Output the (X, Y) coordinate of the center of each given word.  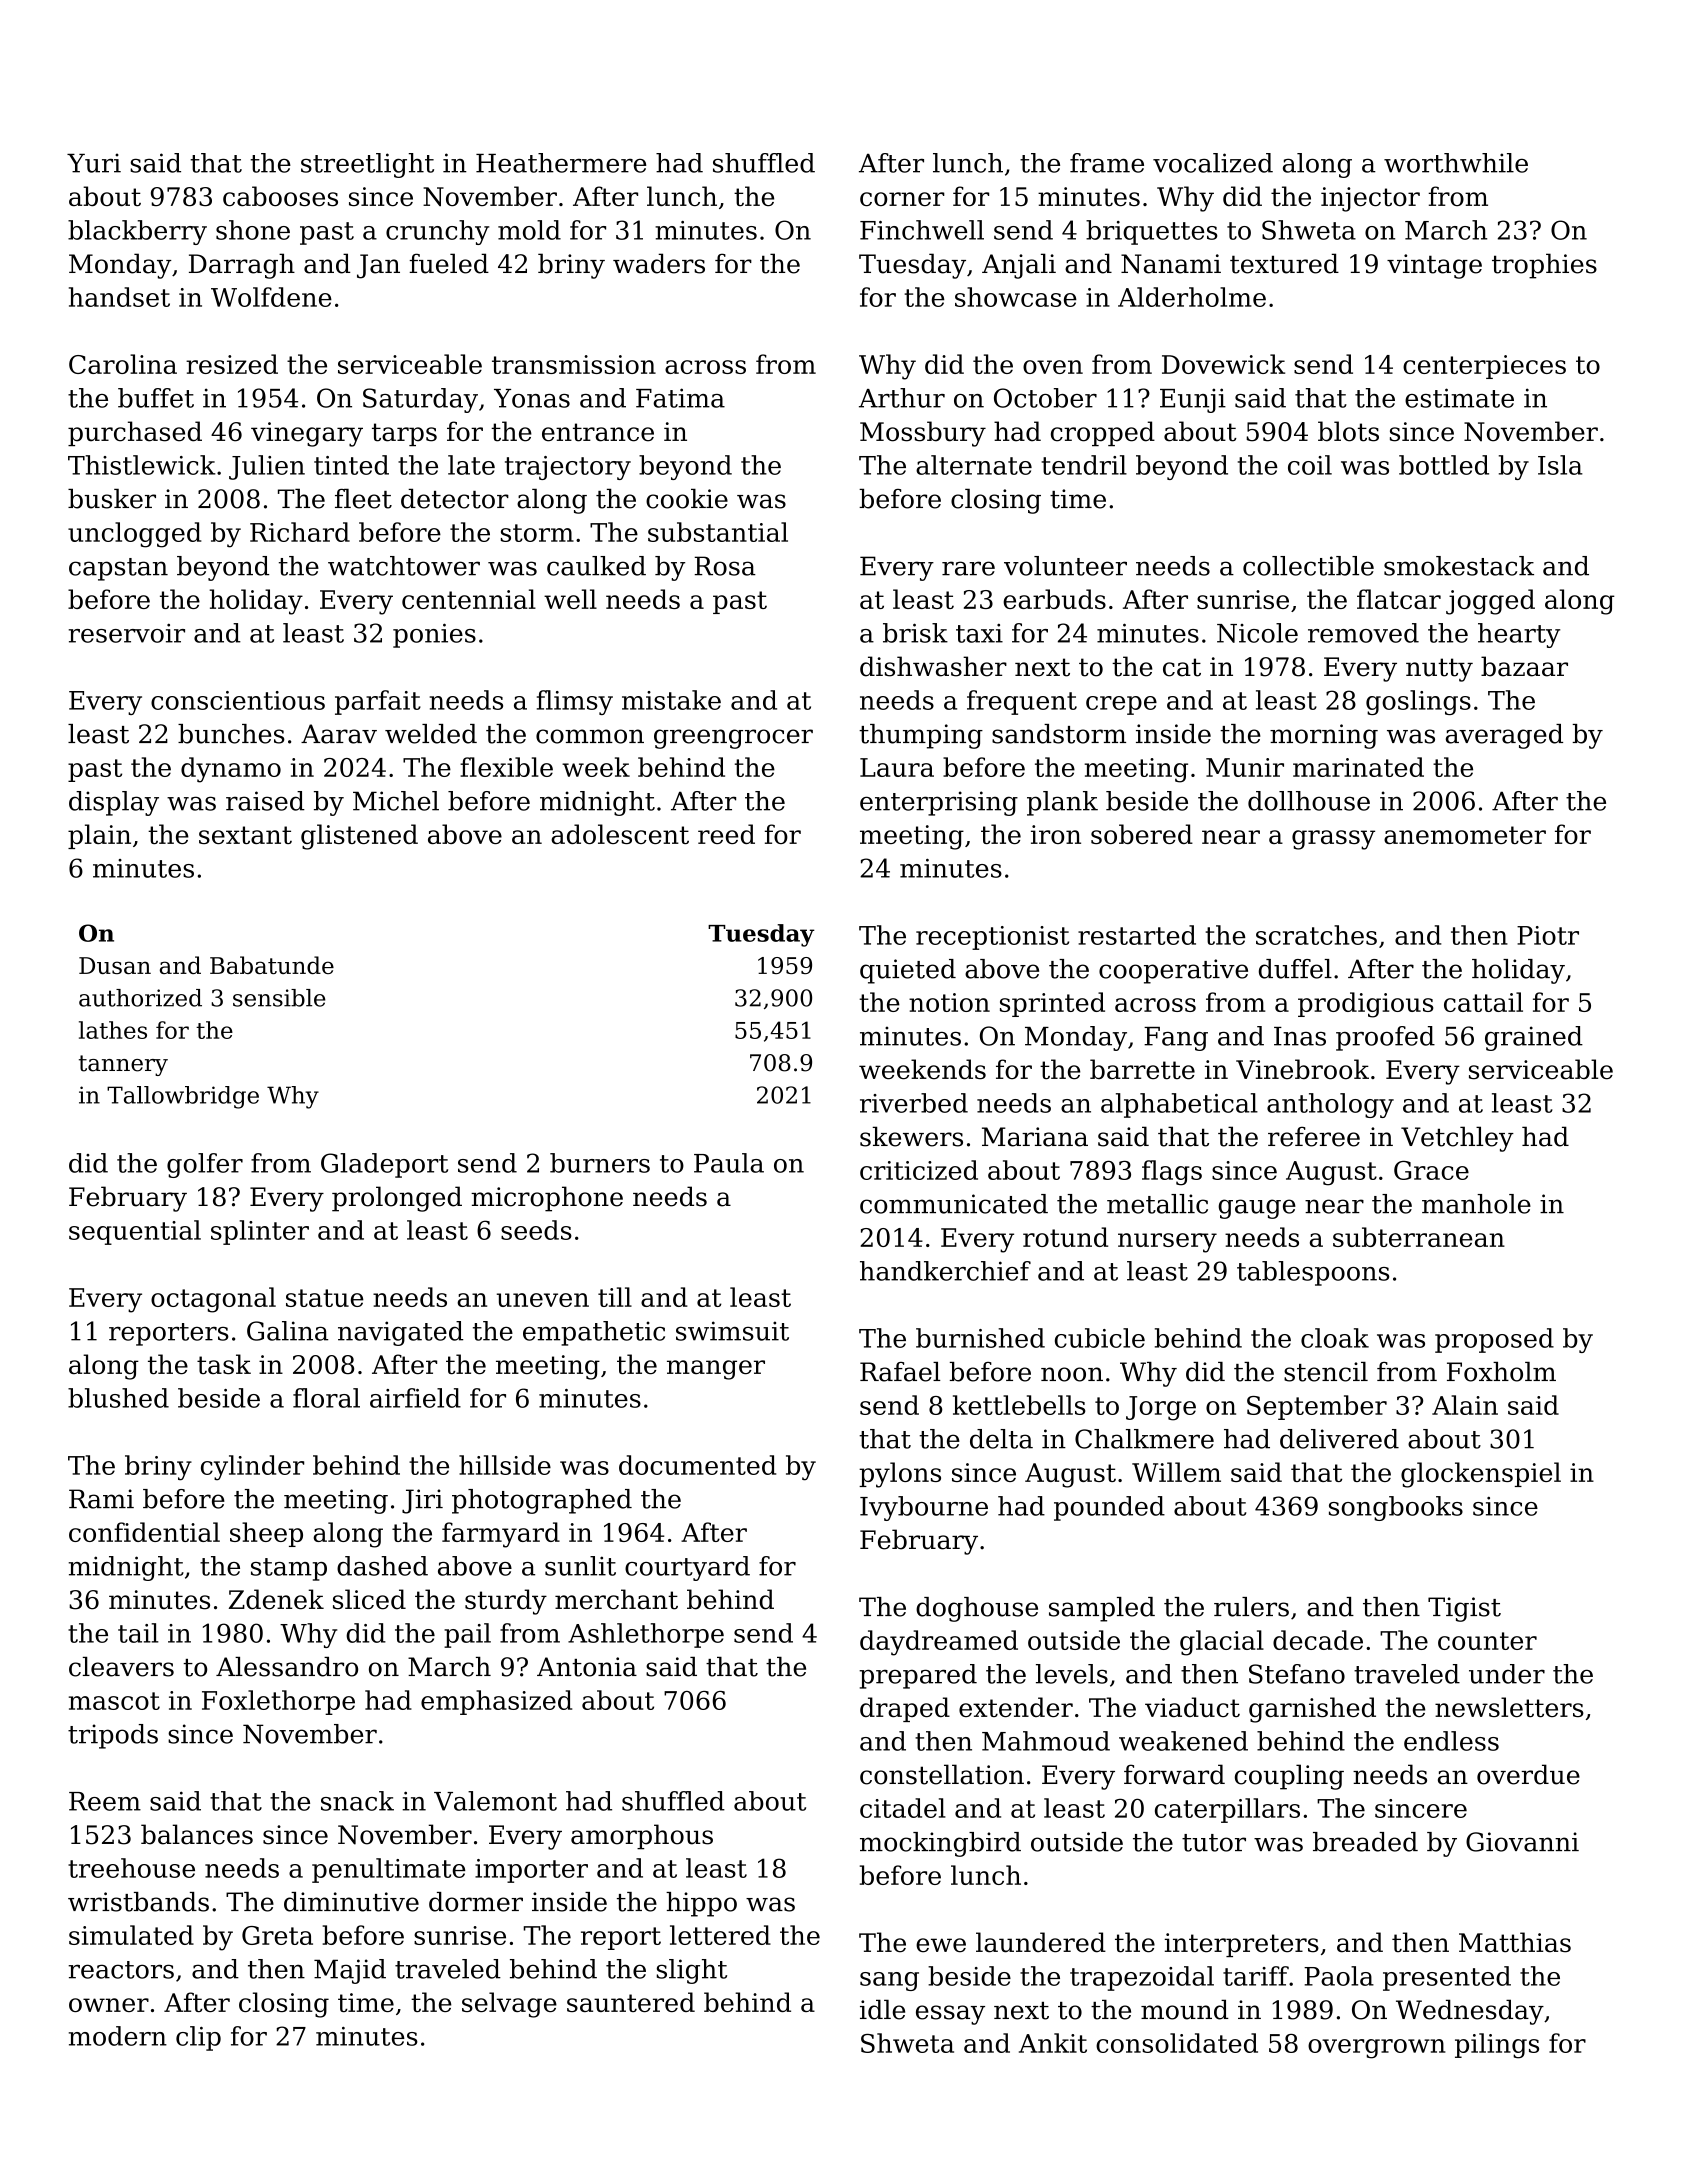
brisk (915, 633)
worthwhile (1456, 163)
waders (659, 263)
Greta (277, 1935)
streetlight (367, 165)
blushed (118, 1398)
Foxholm (1501, 1372)
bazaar (1524, 666)
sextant (245, 835)
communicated (954, 1204)
